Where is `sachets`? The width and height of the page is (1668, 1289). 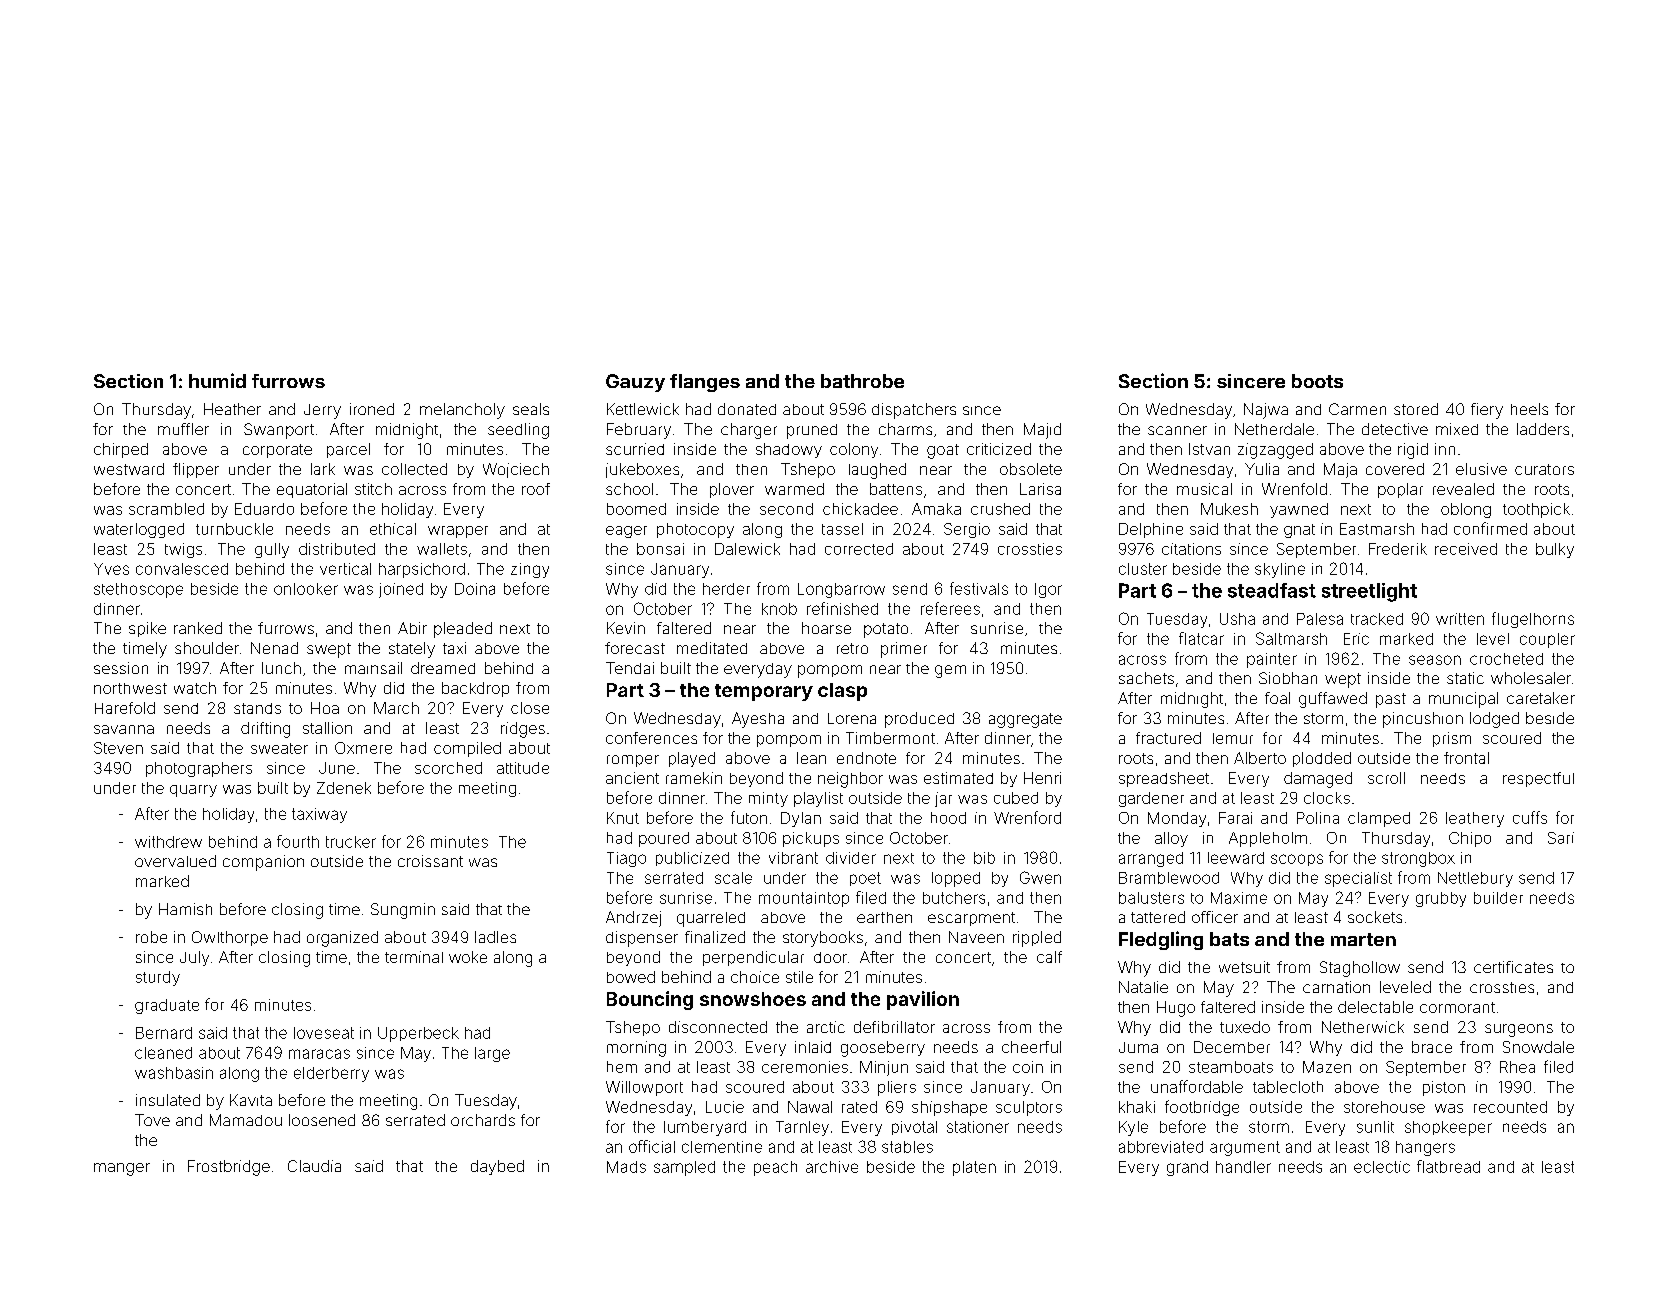 sachets is located at coordinates (1146, 678).
